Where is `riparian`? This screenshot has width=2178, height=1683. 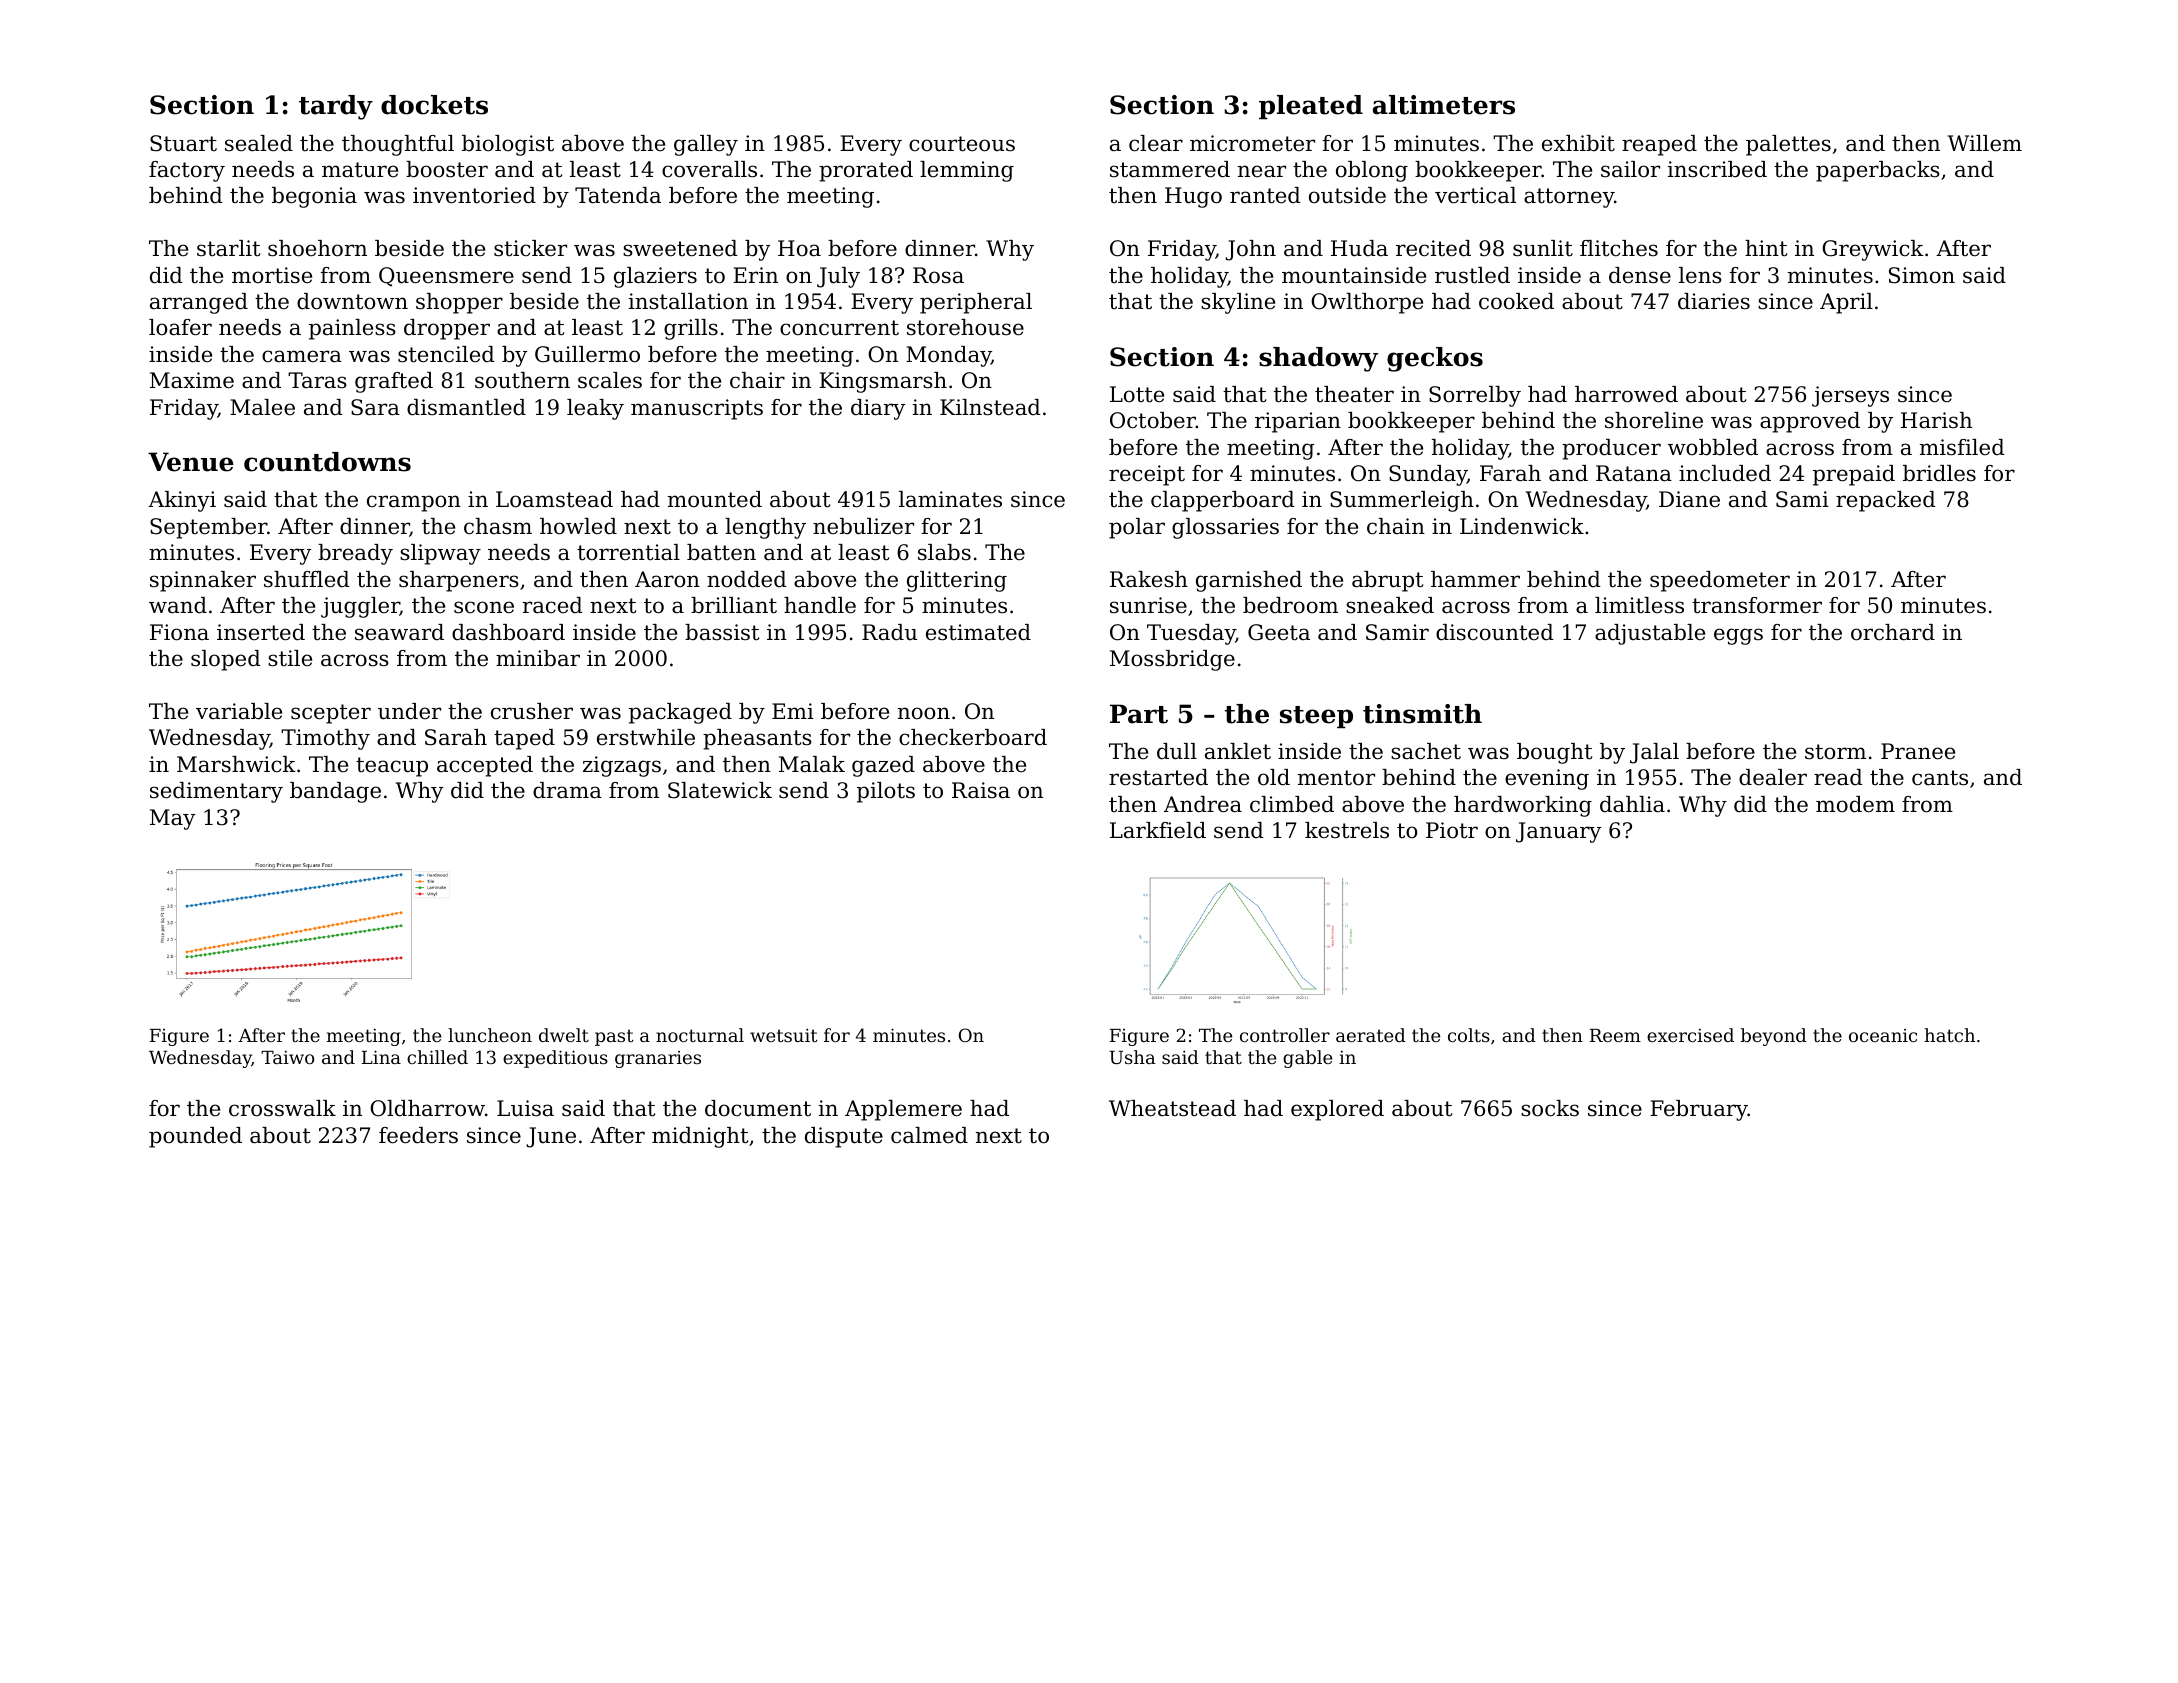
riparian is located at coordinates (1298, 422).
